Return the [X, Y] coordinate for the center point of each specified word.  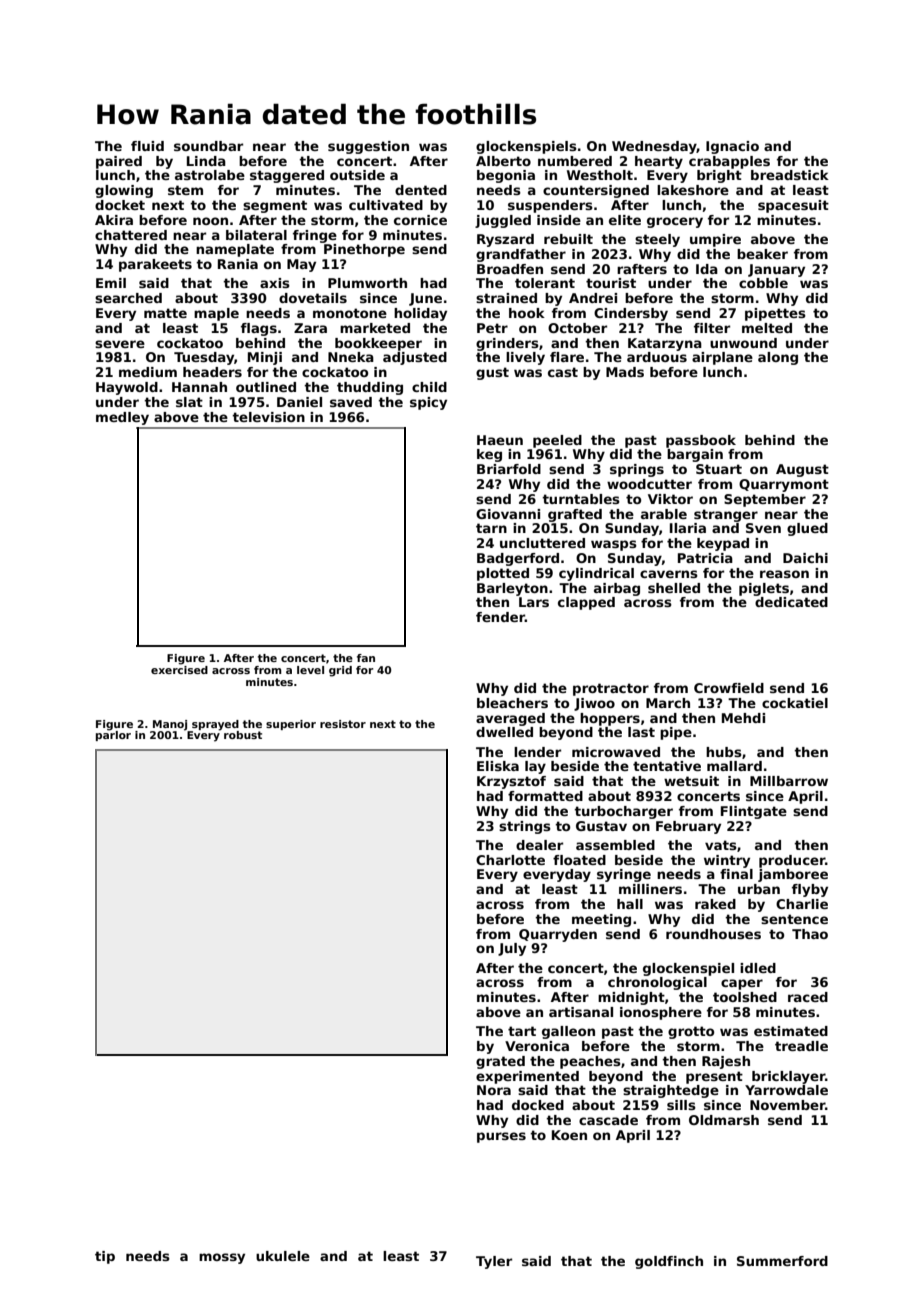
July [512, 949]
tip [105, 1257]
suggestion [368, 147]
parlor [113, 736]
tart [522, 1031]
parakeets [155, 265]
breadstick [790, 175]
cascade [608, 1120]
